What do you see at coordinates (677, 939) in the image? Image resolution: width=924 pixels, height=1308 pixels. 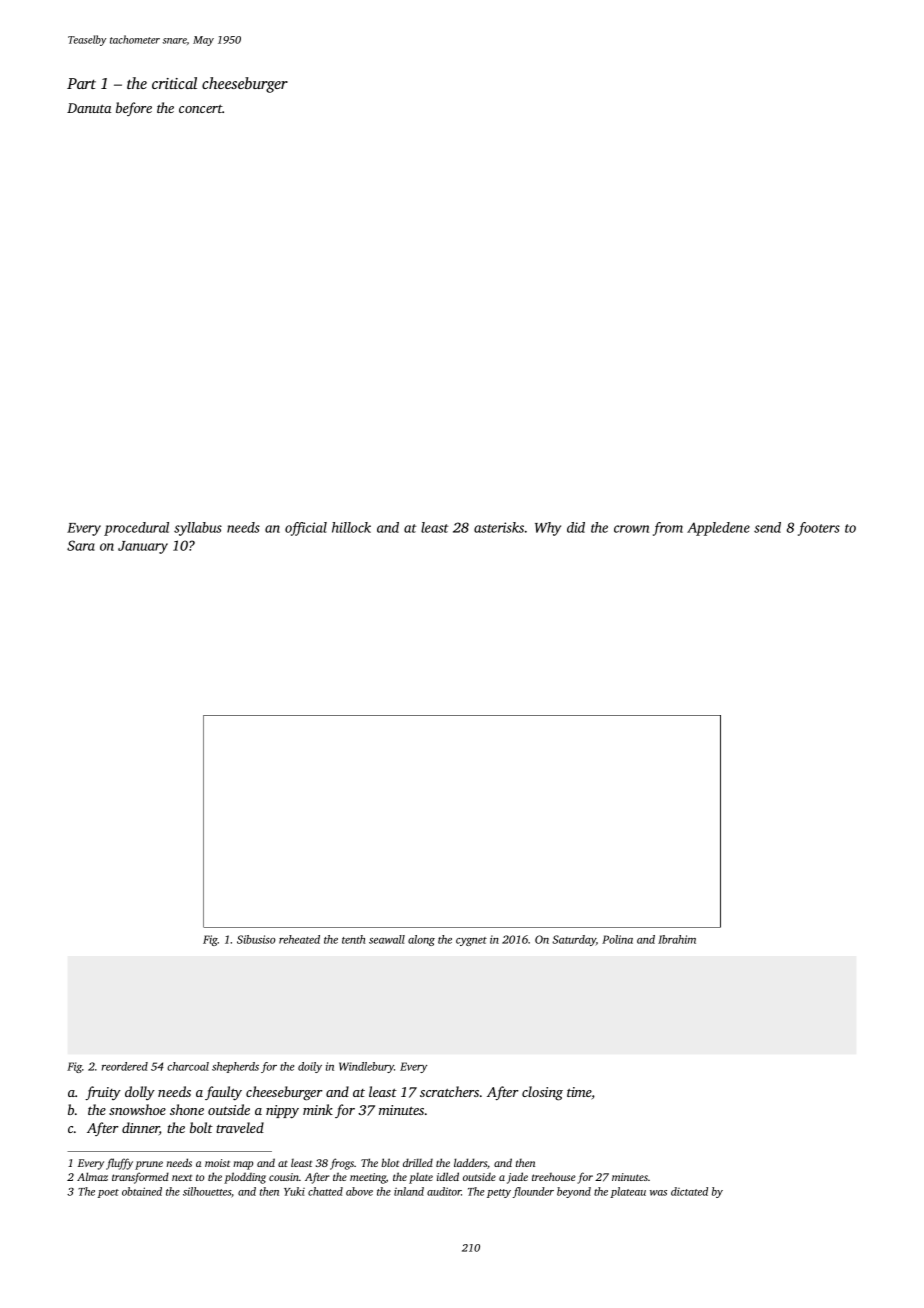 I see `Ibrahim` at bounding box center [677, 939].
